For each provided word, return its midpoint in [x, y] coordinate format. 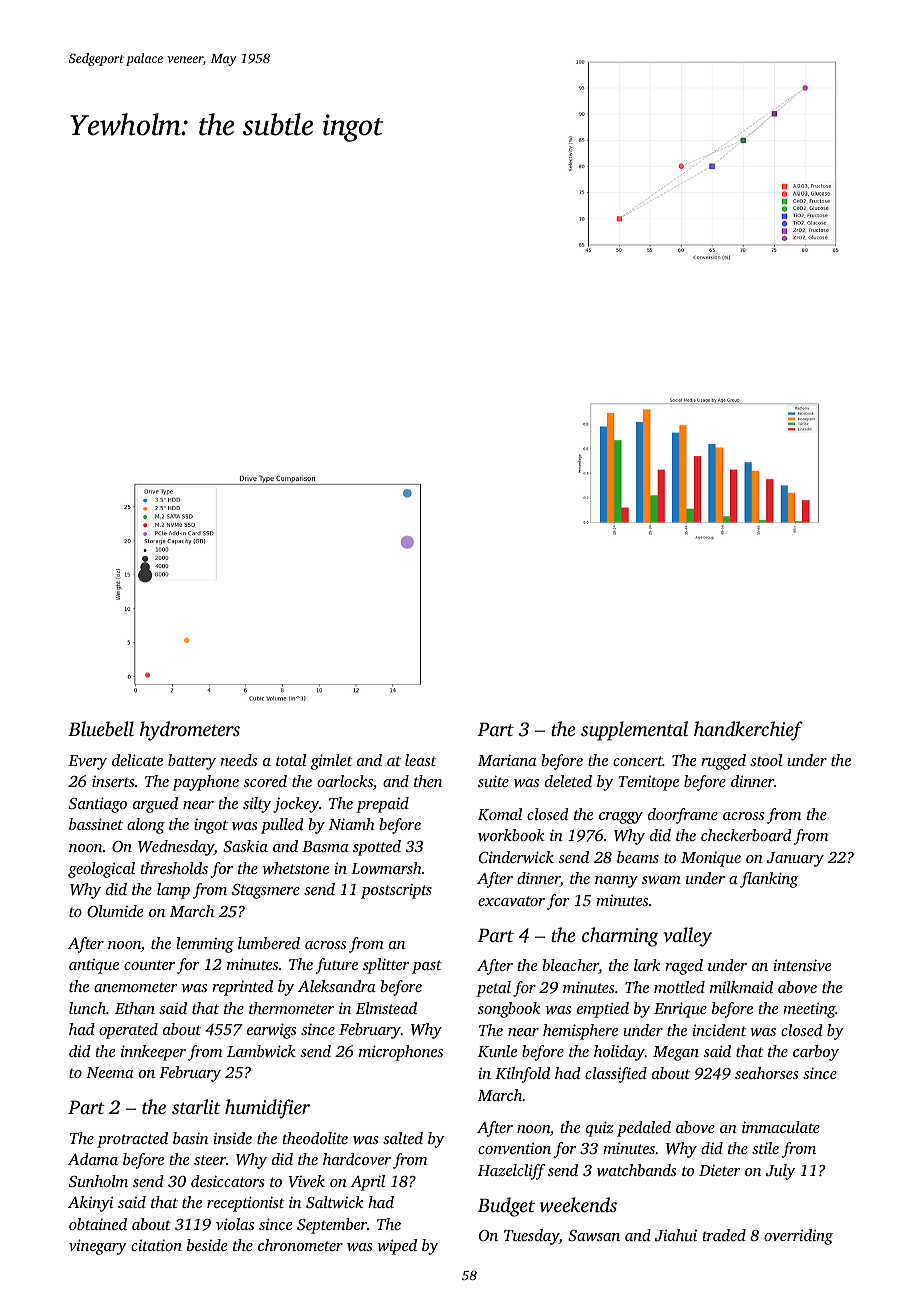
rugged [723, 762]
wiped [397, 1247]
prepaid [382, 805]
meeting [809, 1010]
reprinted [242, 988]
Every [87, 762]
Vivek [306, 1181]
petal [493, 989]
